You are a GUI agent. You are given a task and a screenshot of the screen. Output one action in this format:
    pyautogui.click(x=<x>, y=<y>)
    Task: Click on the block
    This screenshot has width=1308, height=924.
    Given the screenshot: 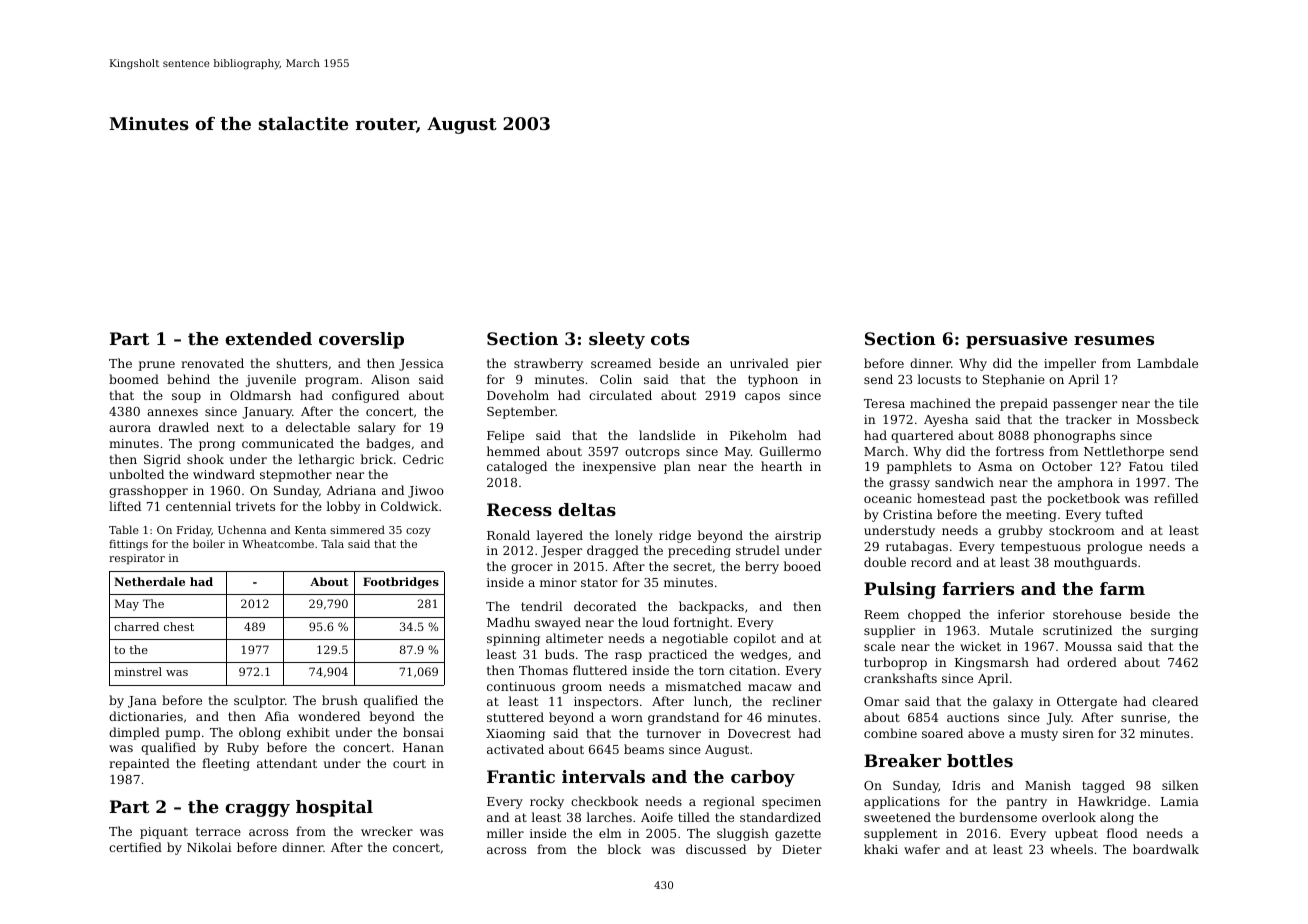 What is the action you would take?
    pyautogui.click(x=624, y=849)
